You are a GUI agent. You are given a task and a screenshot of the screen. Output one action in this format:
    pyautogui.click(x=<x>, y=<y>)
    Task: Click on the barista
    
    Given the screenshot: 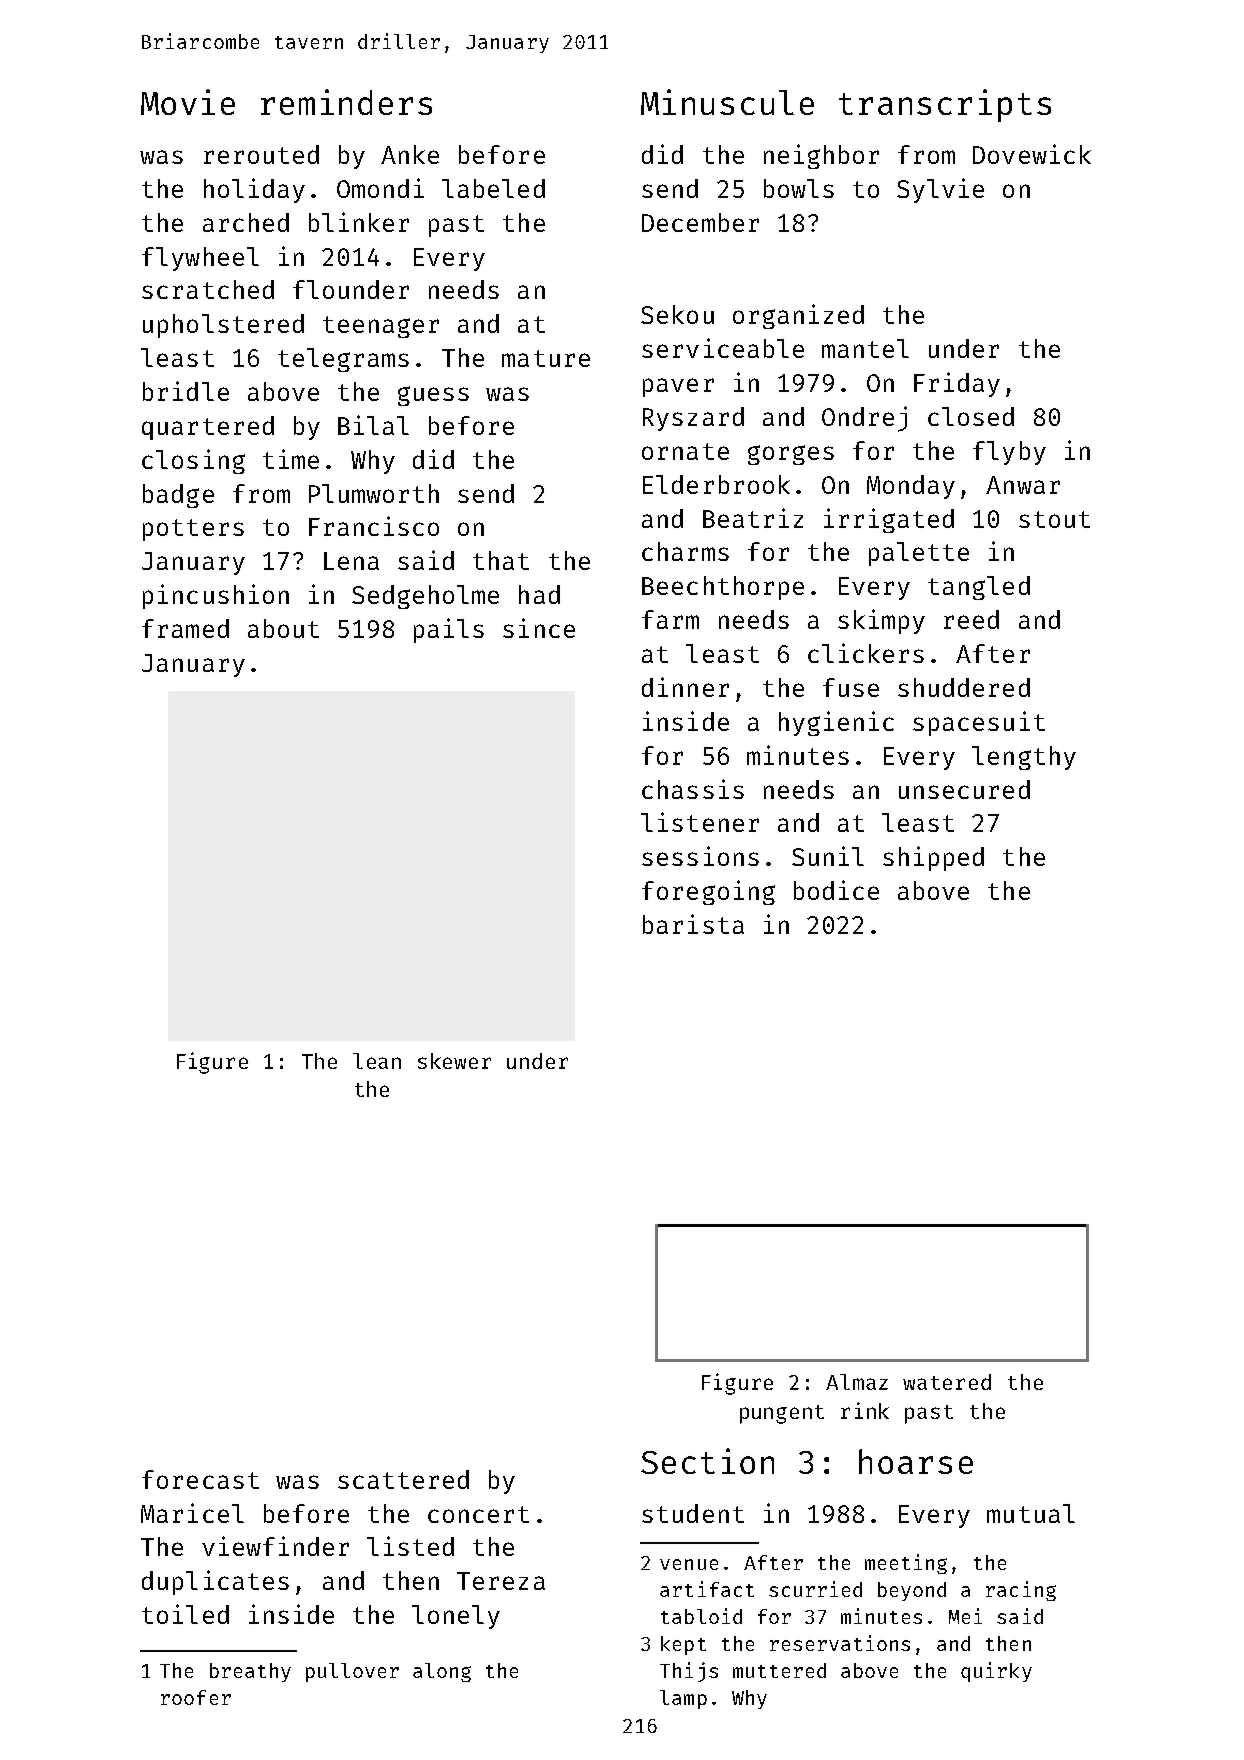 What is the action you would take?
    pyautogui.click(x=693, y=924)
